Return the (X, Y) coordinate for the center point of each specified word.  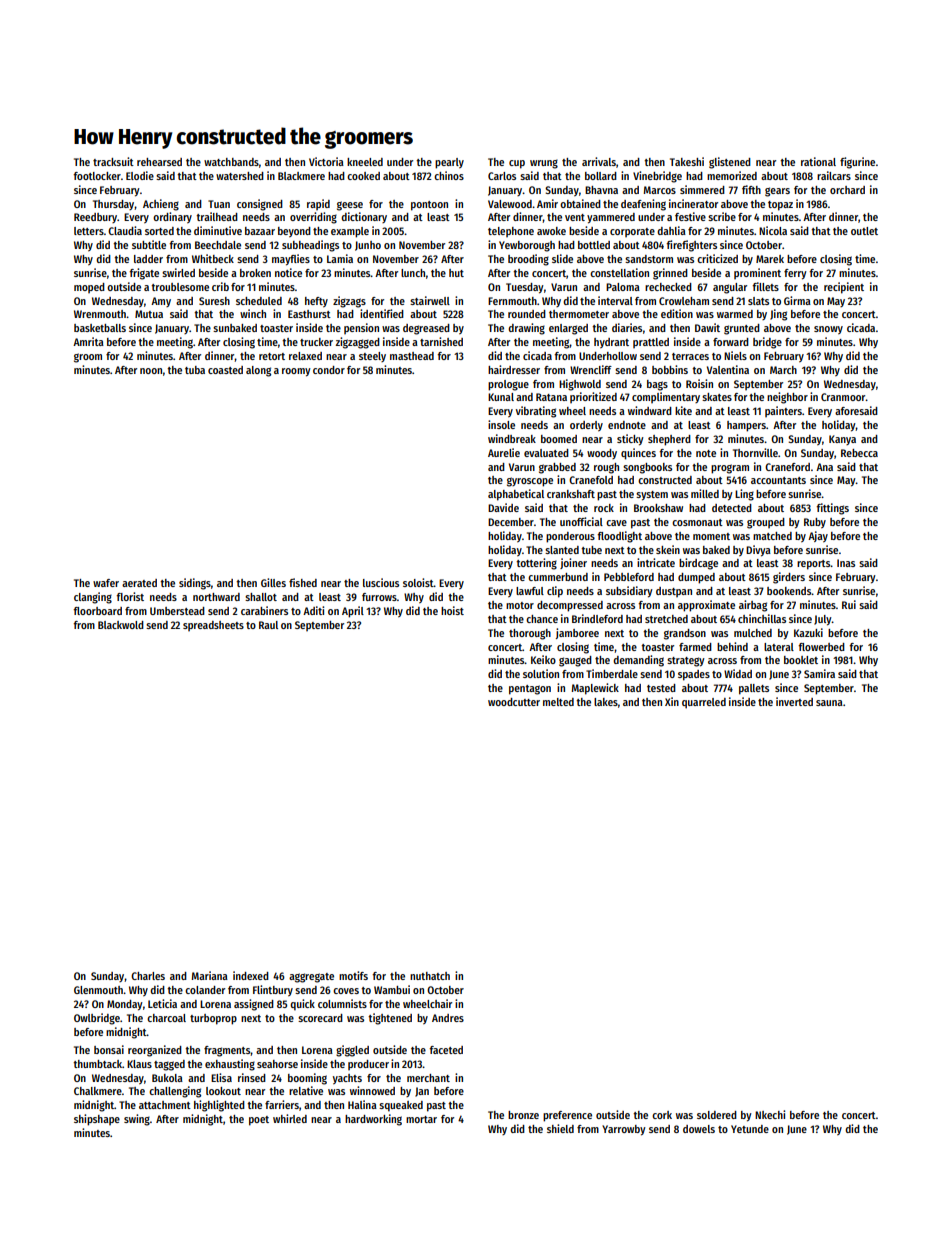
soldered (717, 1115)
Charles (148, 976)
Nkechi (770, 1114)
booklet (801, 660)
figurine (857, 163)
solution (541, 673)
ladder (148, 259)
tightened (390, 1019)
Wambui (392, 989)
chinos (449, 175)
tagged (169, 1065)
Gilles (273, 582)
